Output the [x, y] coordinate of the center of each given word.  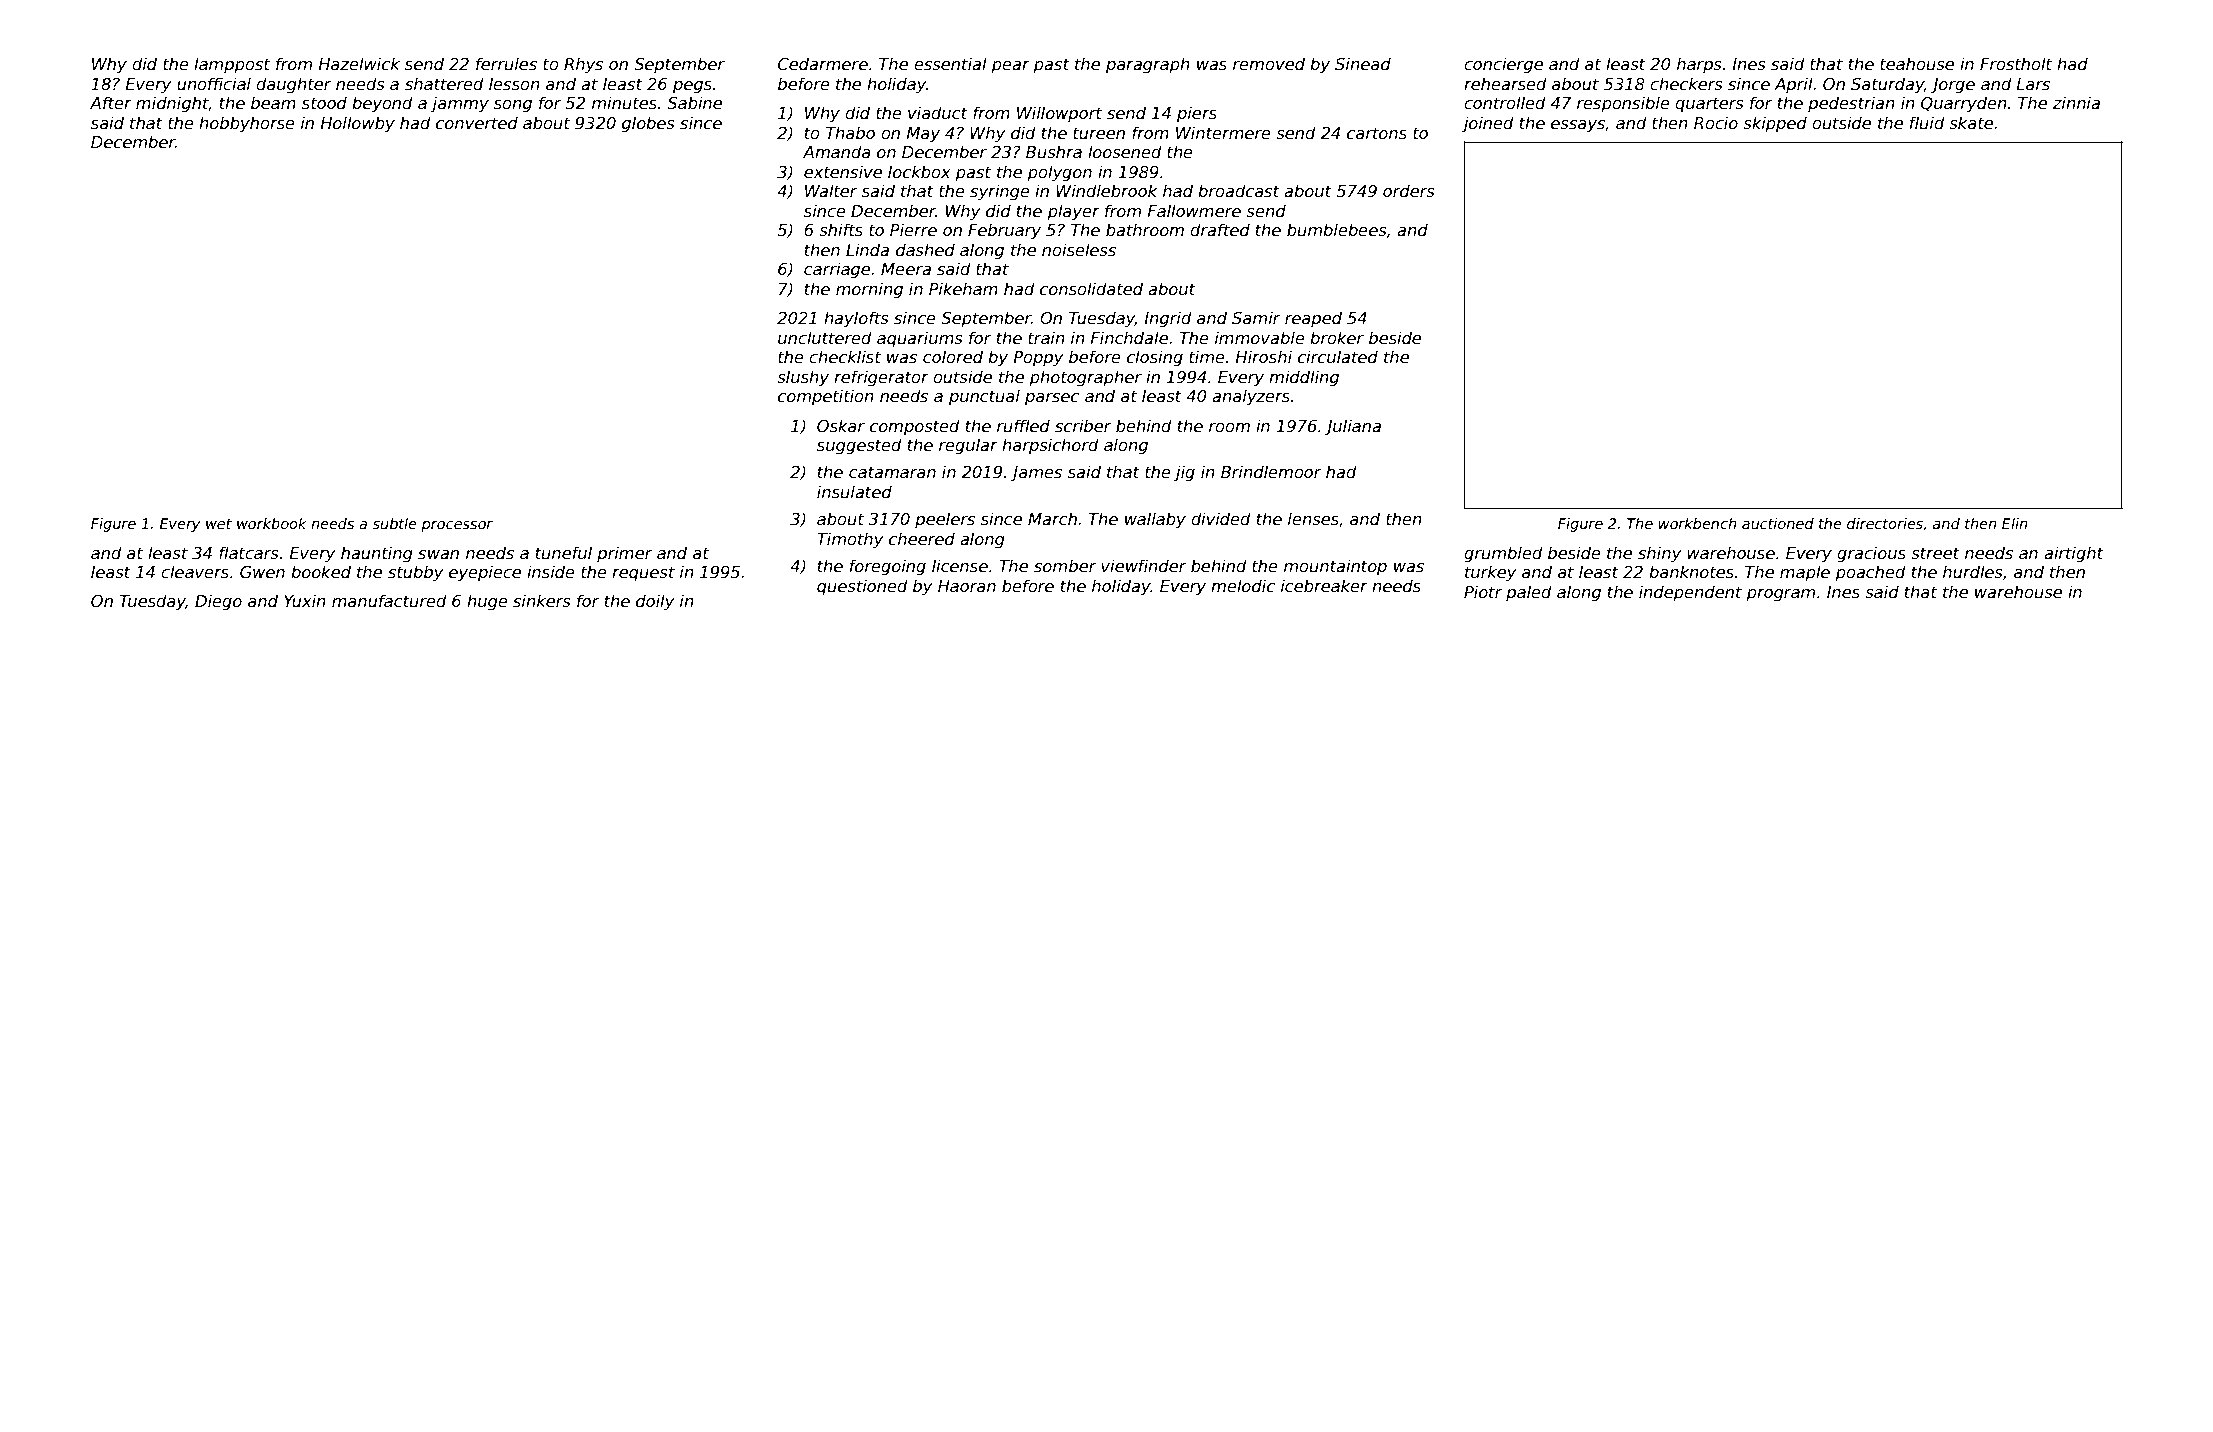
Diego [218, 602]
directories [1885, 523]
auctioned [1778, 523]
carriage [837, 270]
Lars [2033, 84]
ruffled [1023, 425]
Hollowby [358, 124]
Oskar [841, 425]
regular [968, 446]
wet [219, 524]
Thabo [850, 132]
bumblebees [1337, 230]
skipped [1775, 124]
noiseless [1079, 250]
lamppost [232, 65]
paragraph [1148, 65]
